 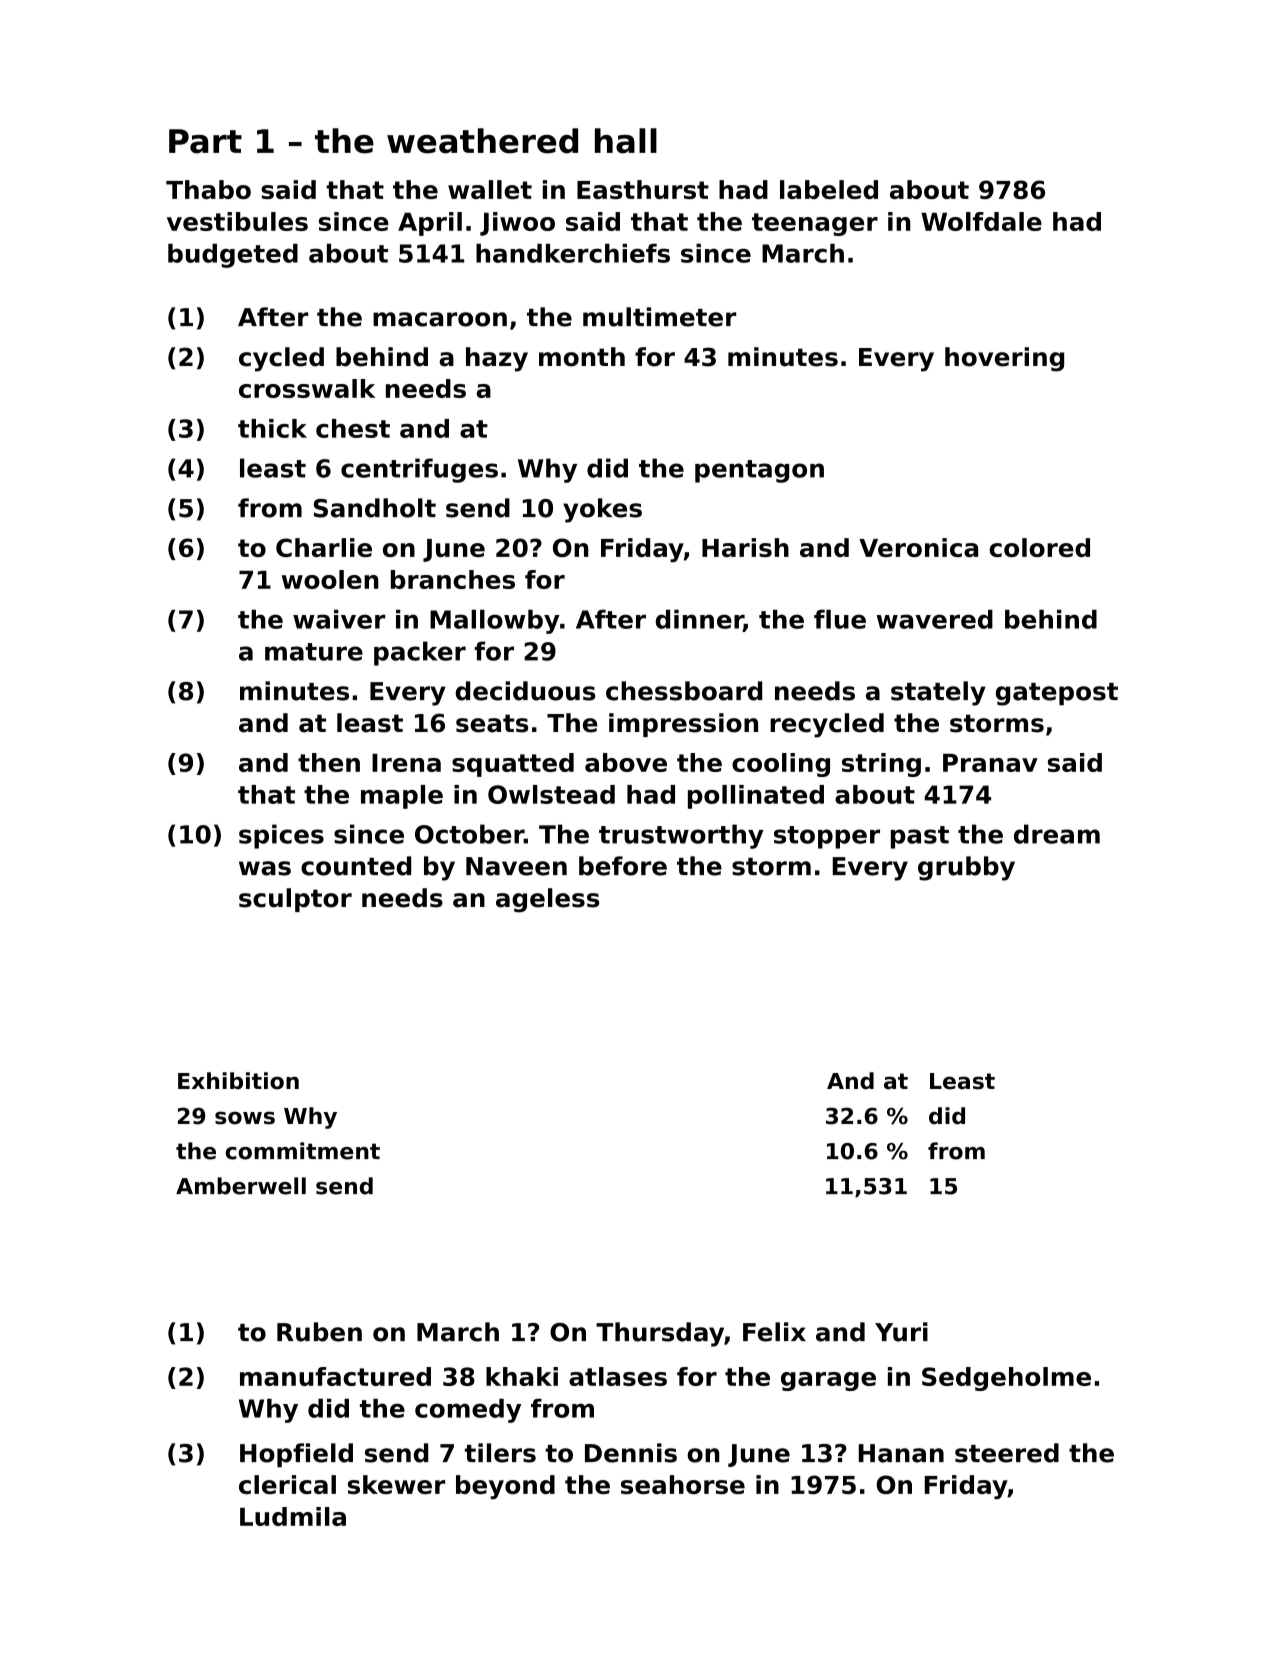 What do you see at coordinates (402, 797) in the screenshot?
I see `maple` at bounding box center [402, 797].
